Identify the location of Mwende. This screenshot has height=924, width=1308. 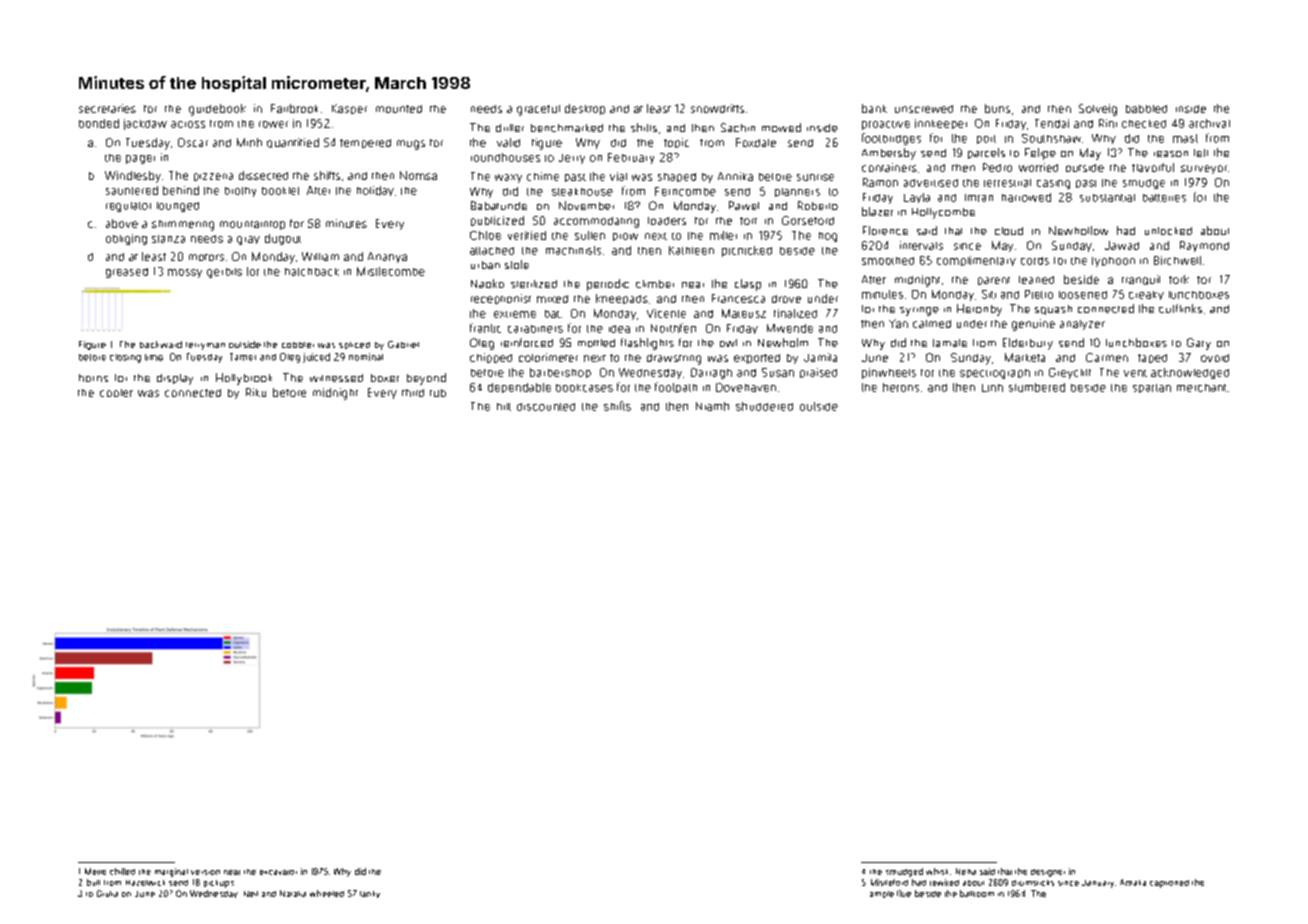
(790, 328).
